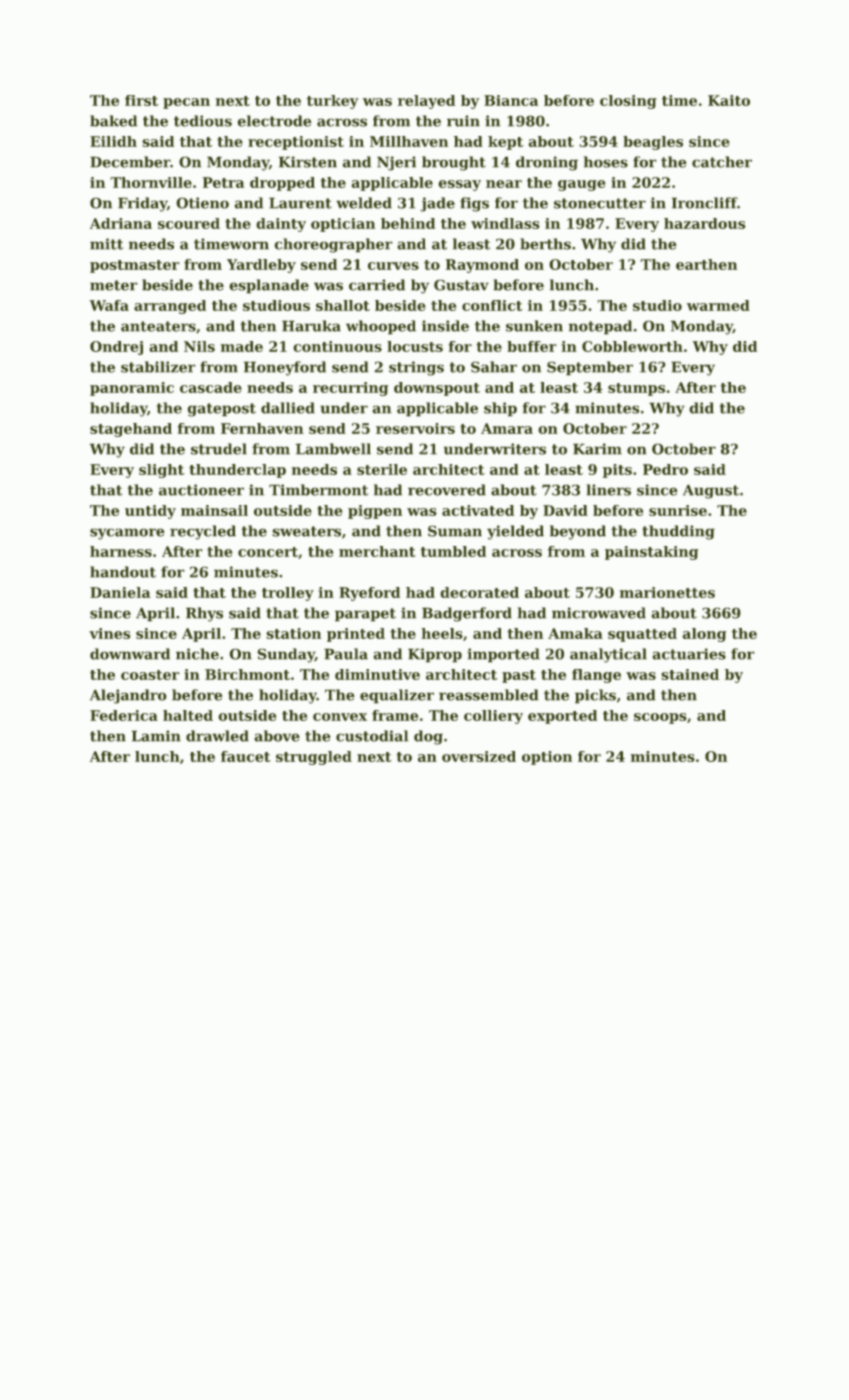 This page has height=1400, width=849. What do you see at coordinates (482, 266) in the page?
I see `Raymond` at bounding box center [482, 266].
